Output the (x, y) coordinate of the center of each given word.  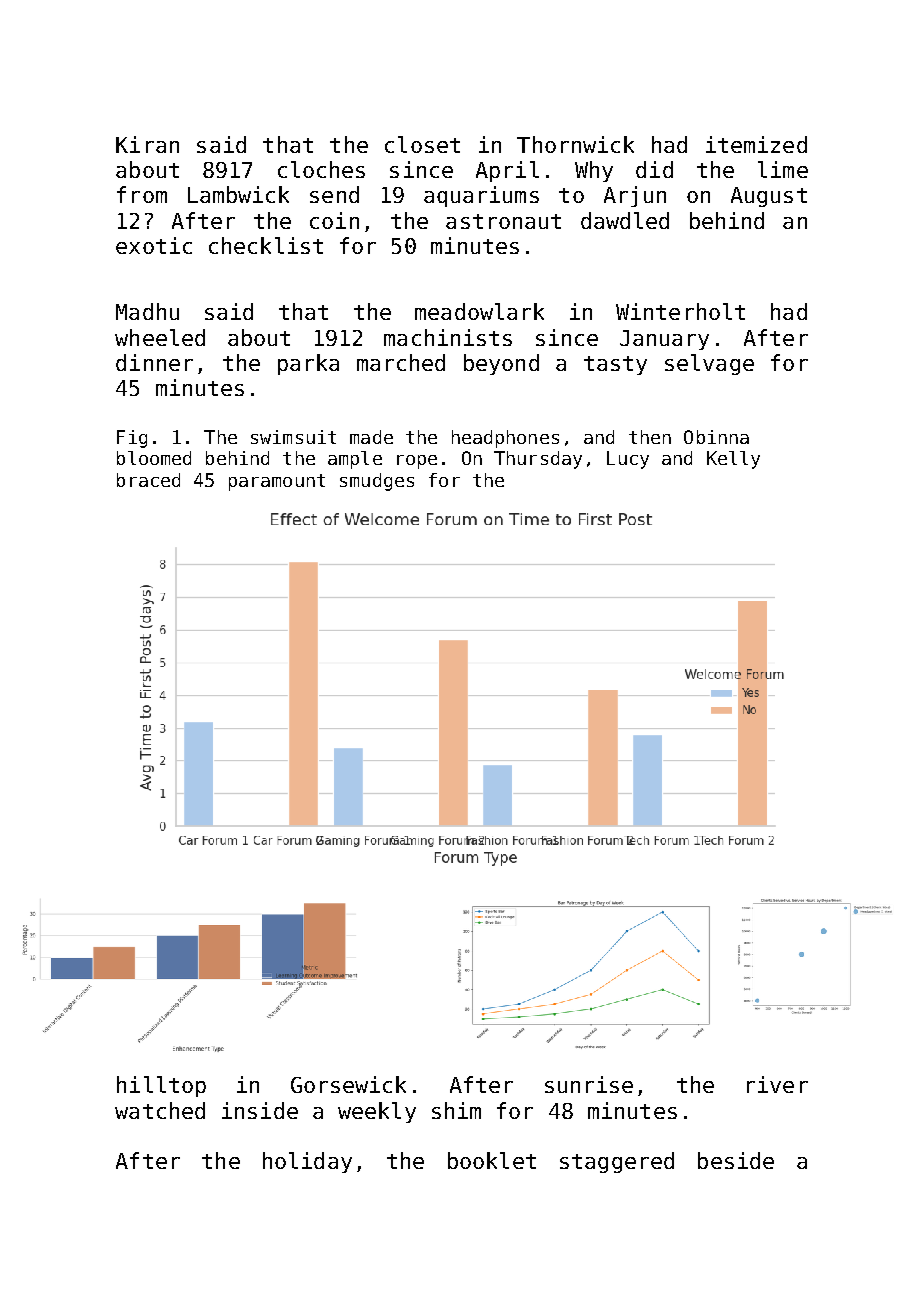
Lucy (628, 460)
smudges (377, 482)
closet (422, 144)
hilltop (161, 1086)
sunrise (589, 1084)
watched (160, 1110)
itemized (756, 144)
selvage (709, 364)
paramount (277, 482)
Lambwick (238, 194)
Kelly (733, 460)
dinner (154, 362)
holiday (307, 1162)
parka (308, 364)
